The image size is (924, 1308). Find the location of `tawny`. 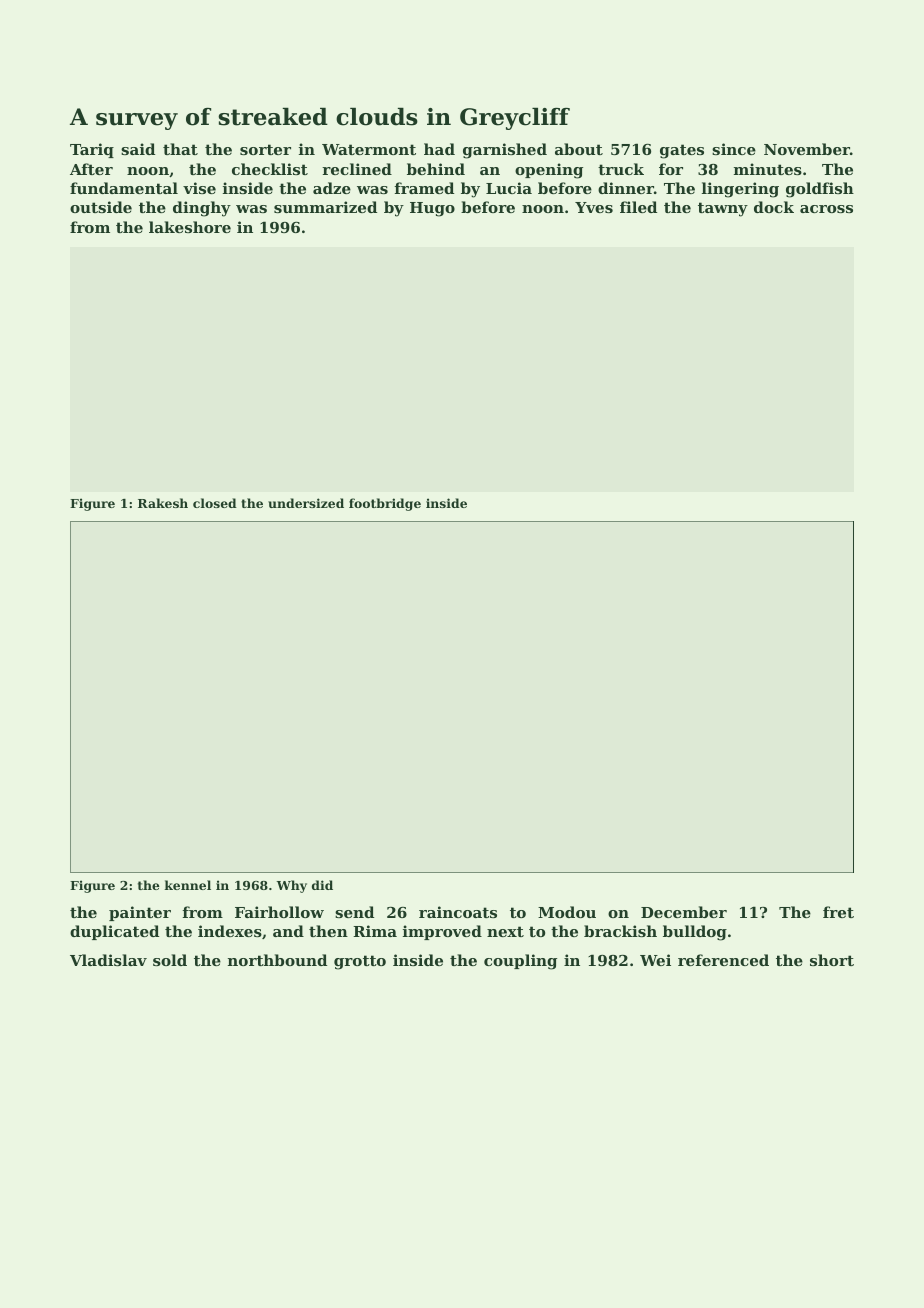

tawny is located at coordinates (723, 209).
